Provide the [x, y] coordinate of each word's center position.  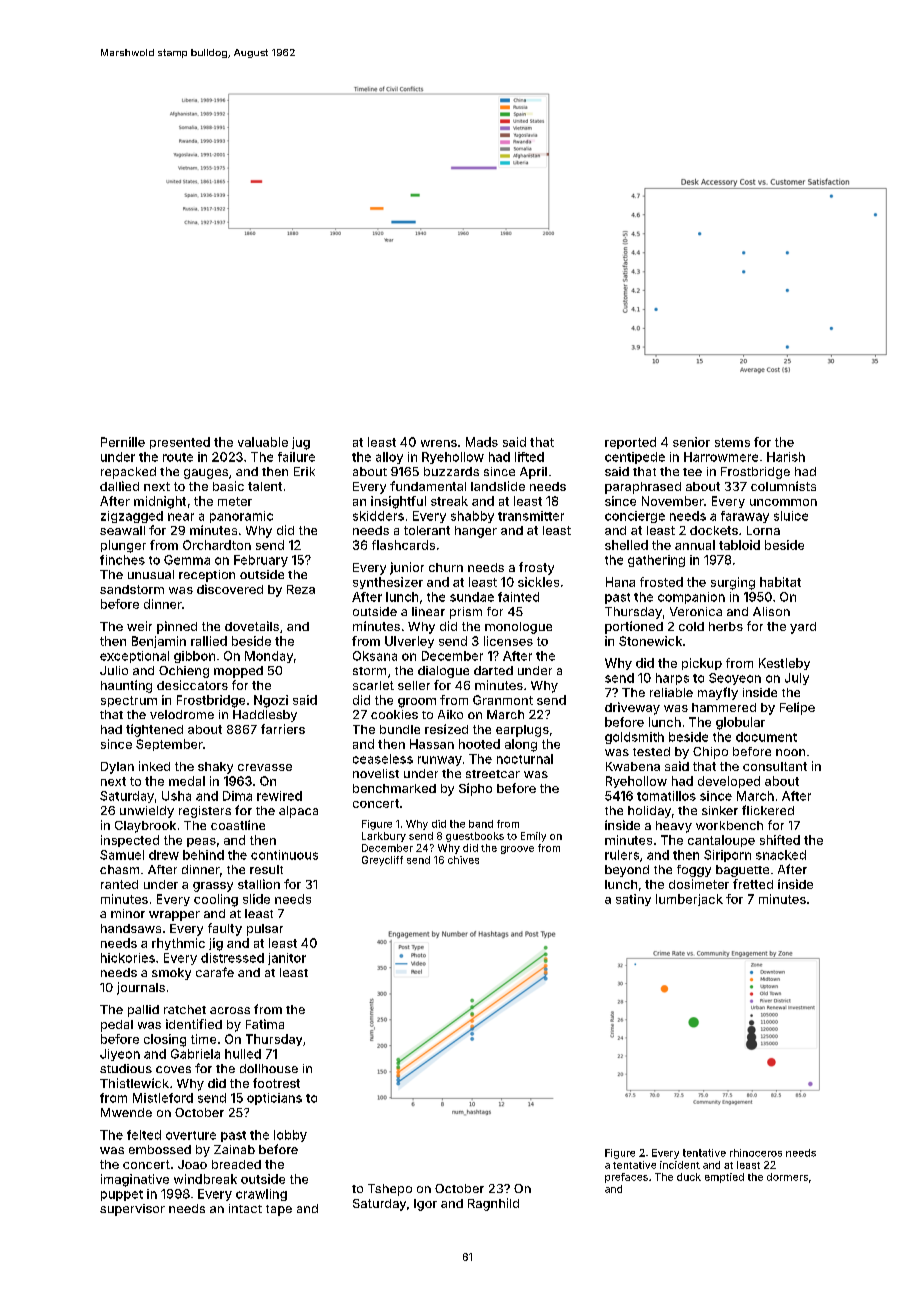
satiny [633, 900]
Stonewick [650, 641]
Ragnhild [493, 1204]
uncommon [783, 502]
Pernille [123, 442]
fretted [753, 884]
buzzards [451, 471]
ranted [119, 884]
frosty [536, 568]
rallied [209, 641]
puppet [122, 1195]
